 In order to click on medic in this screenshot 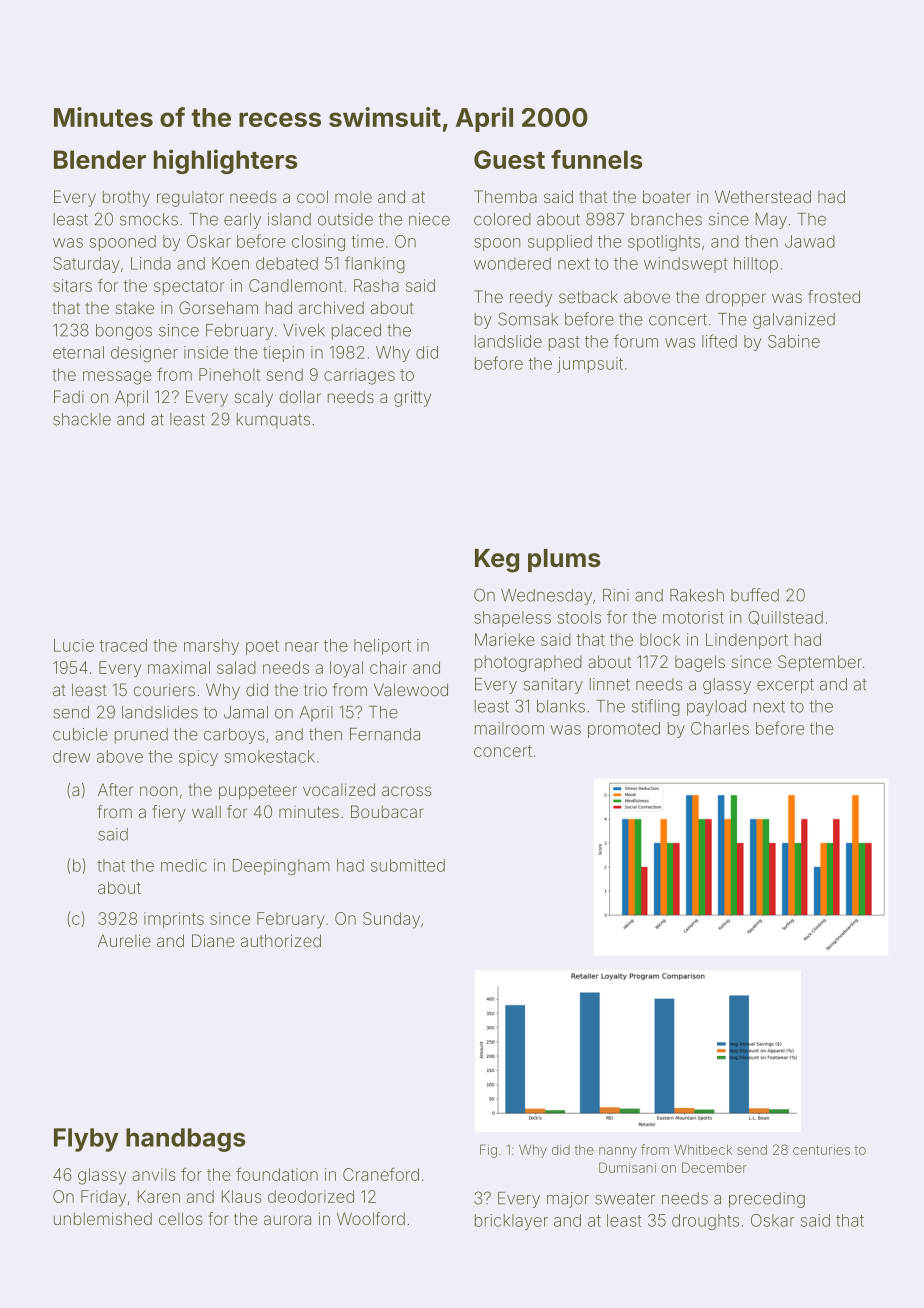, I will do `click(184, 865)`.
